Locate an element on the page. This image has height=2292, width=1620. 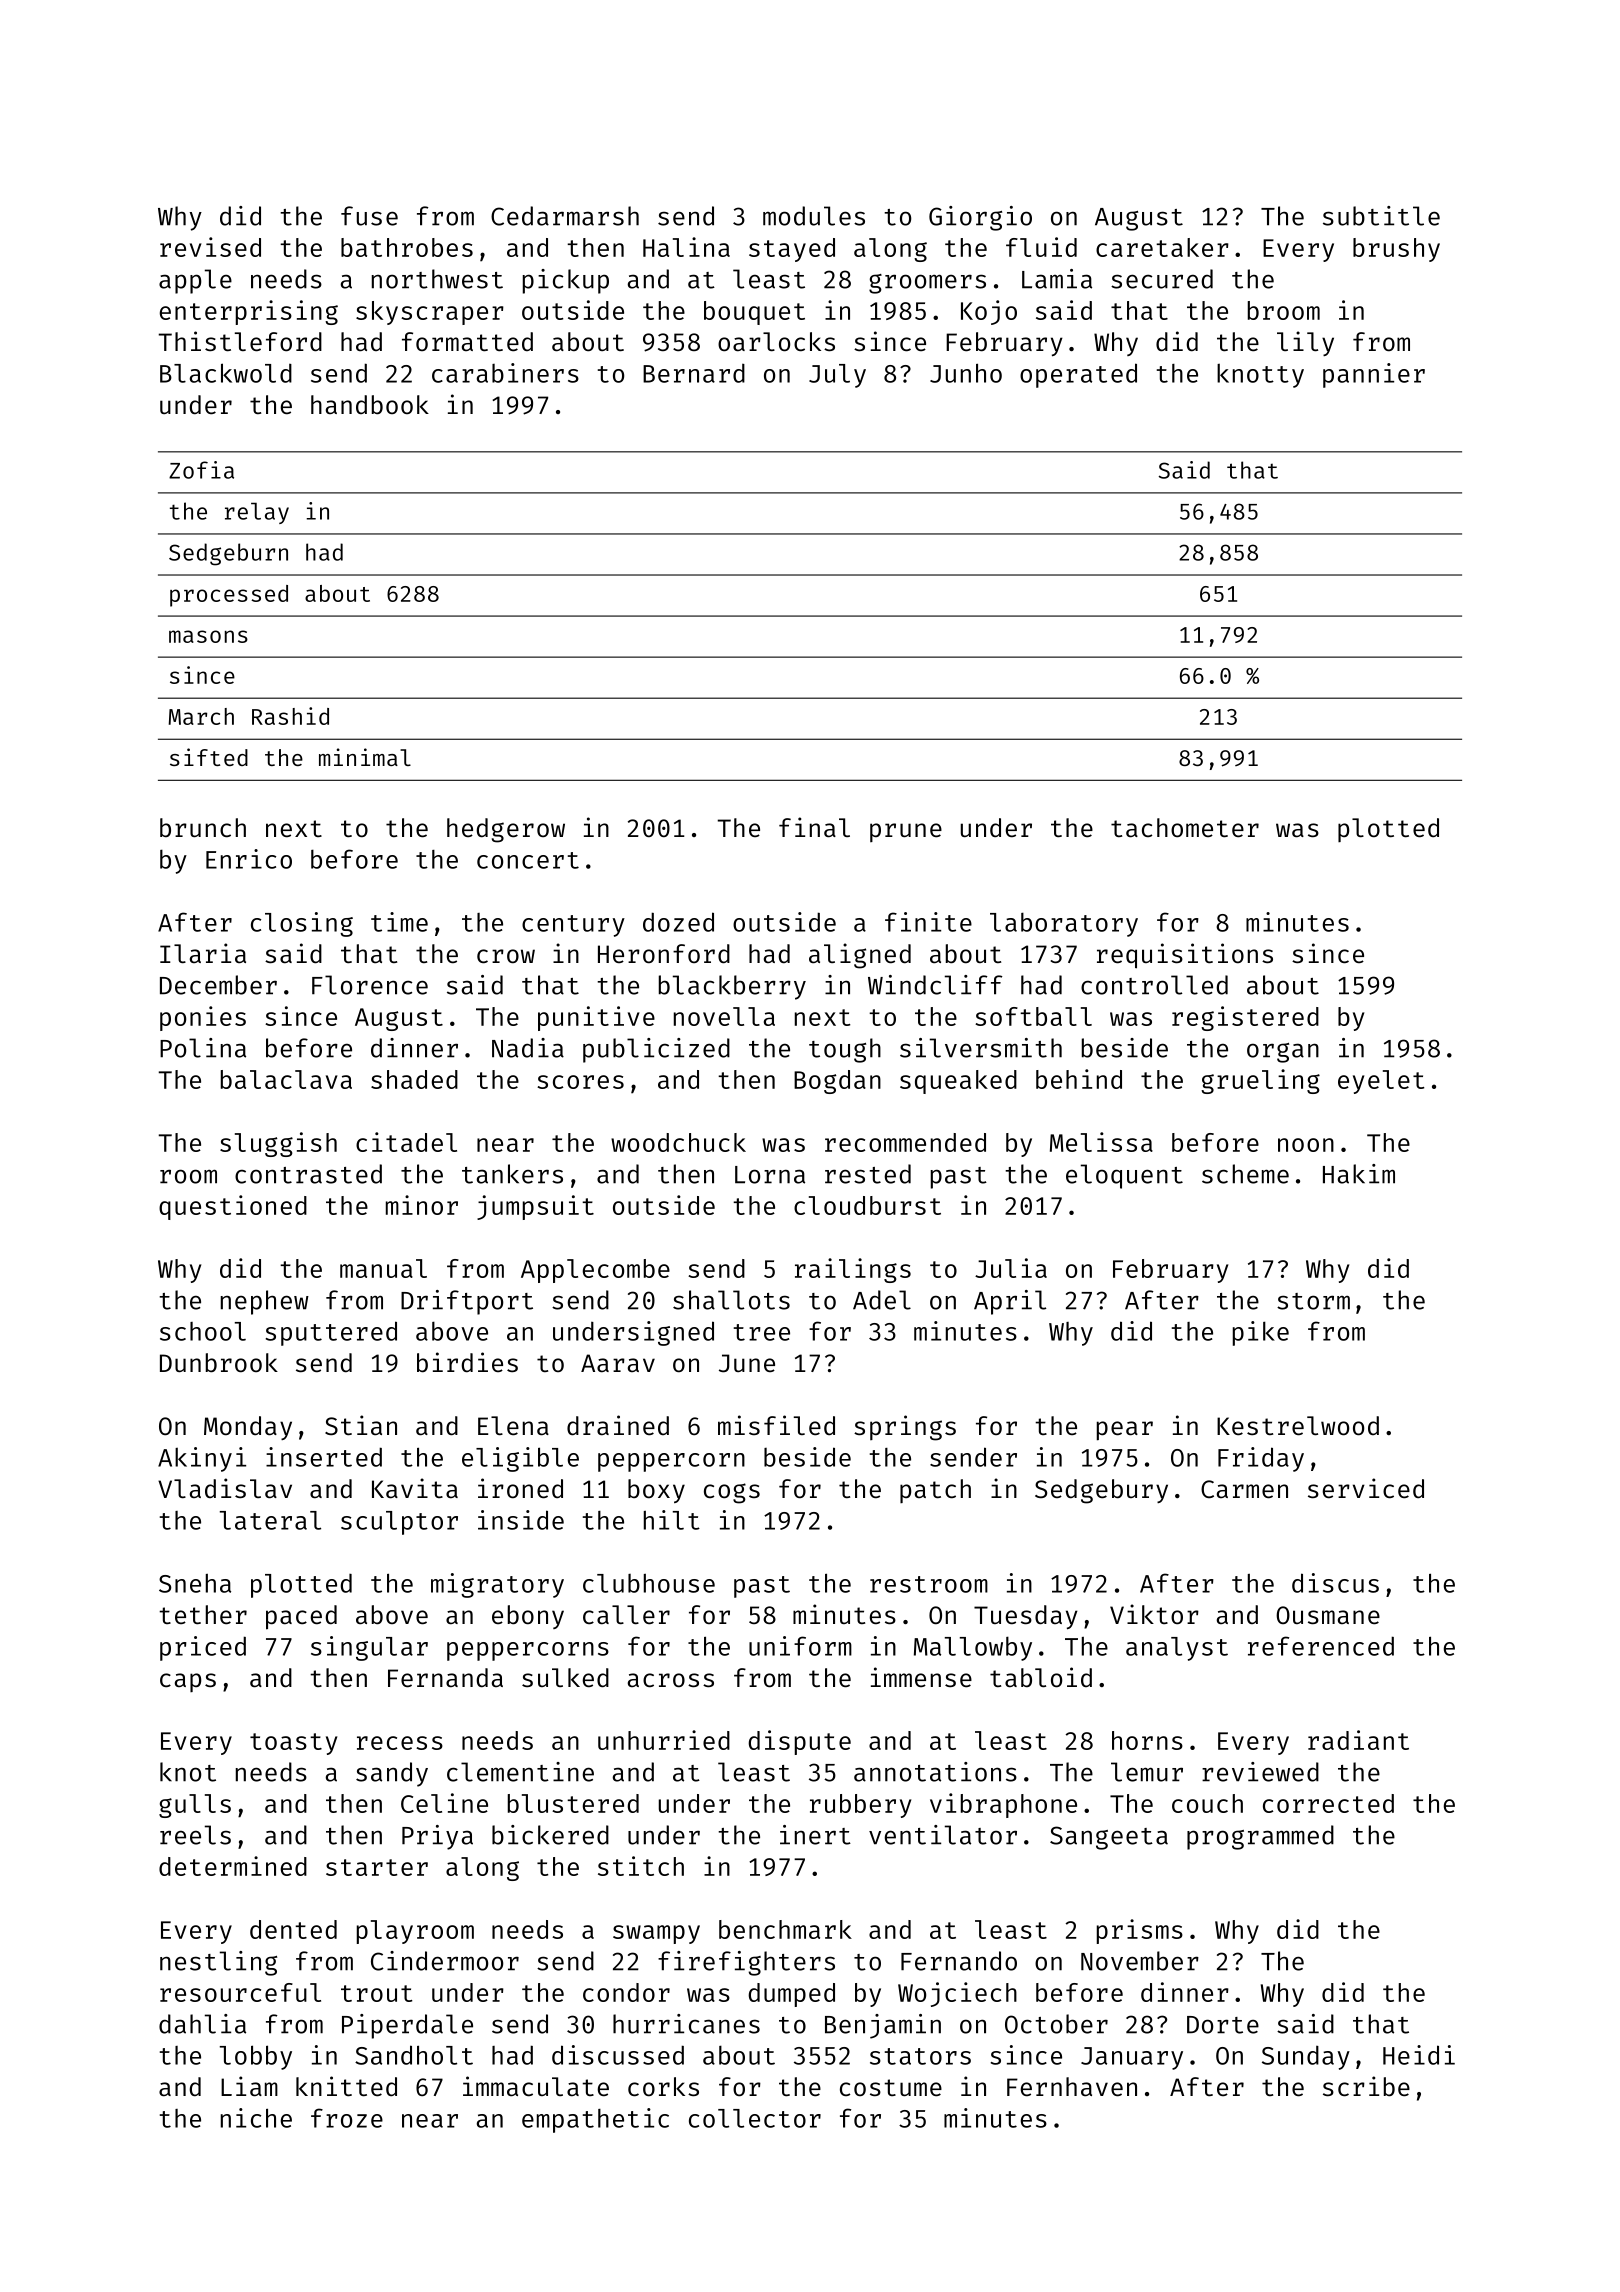
Rashid is located at coordinates (290, 716).
